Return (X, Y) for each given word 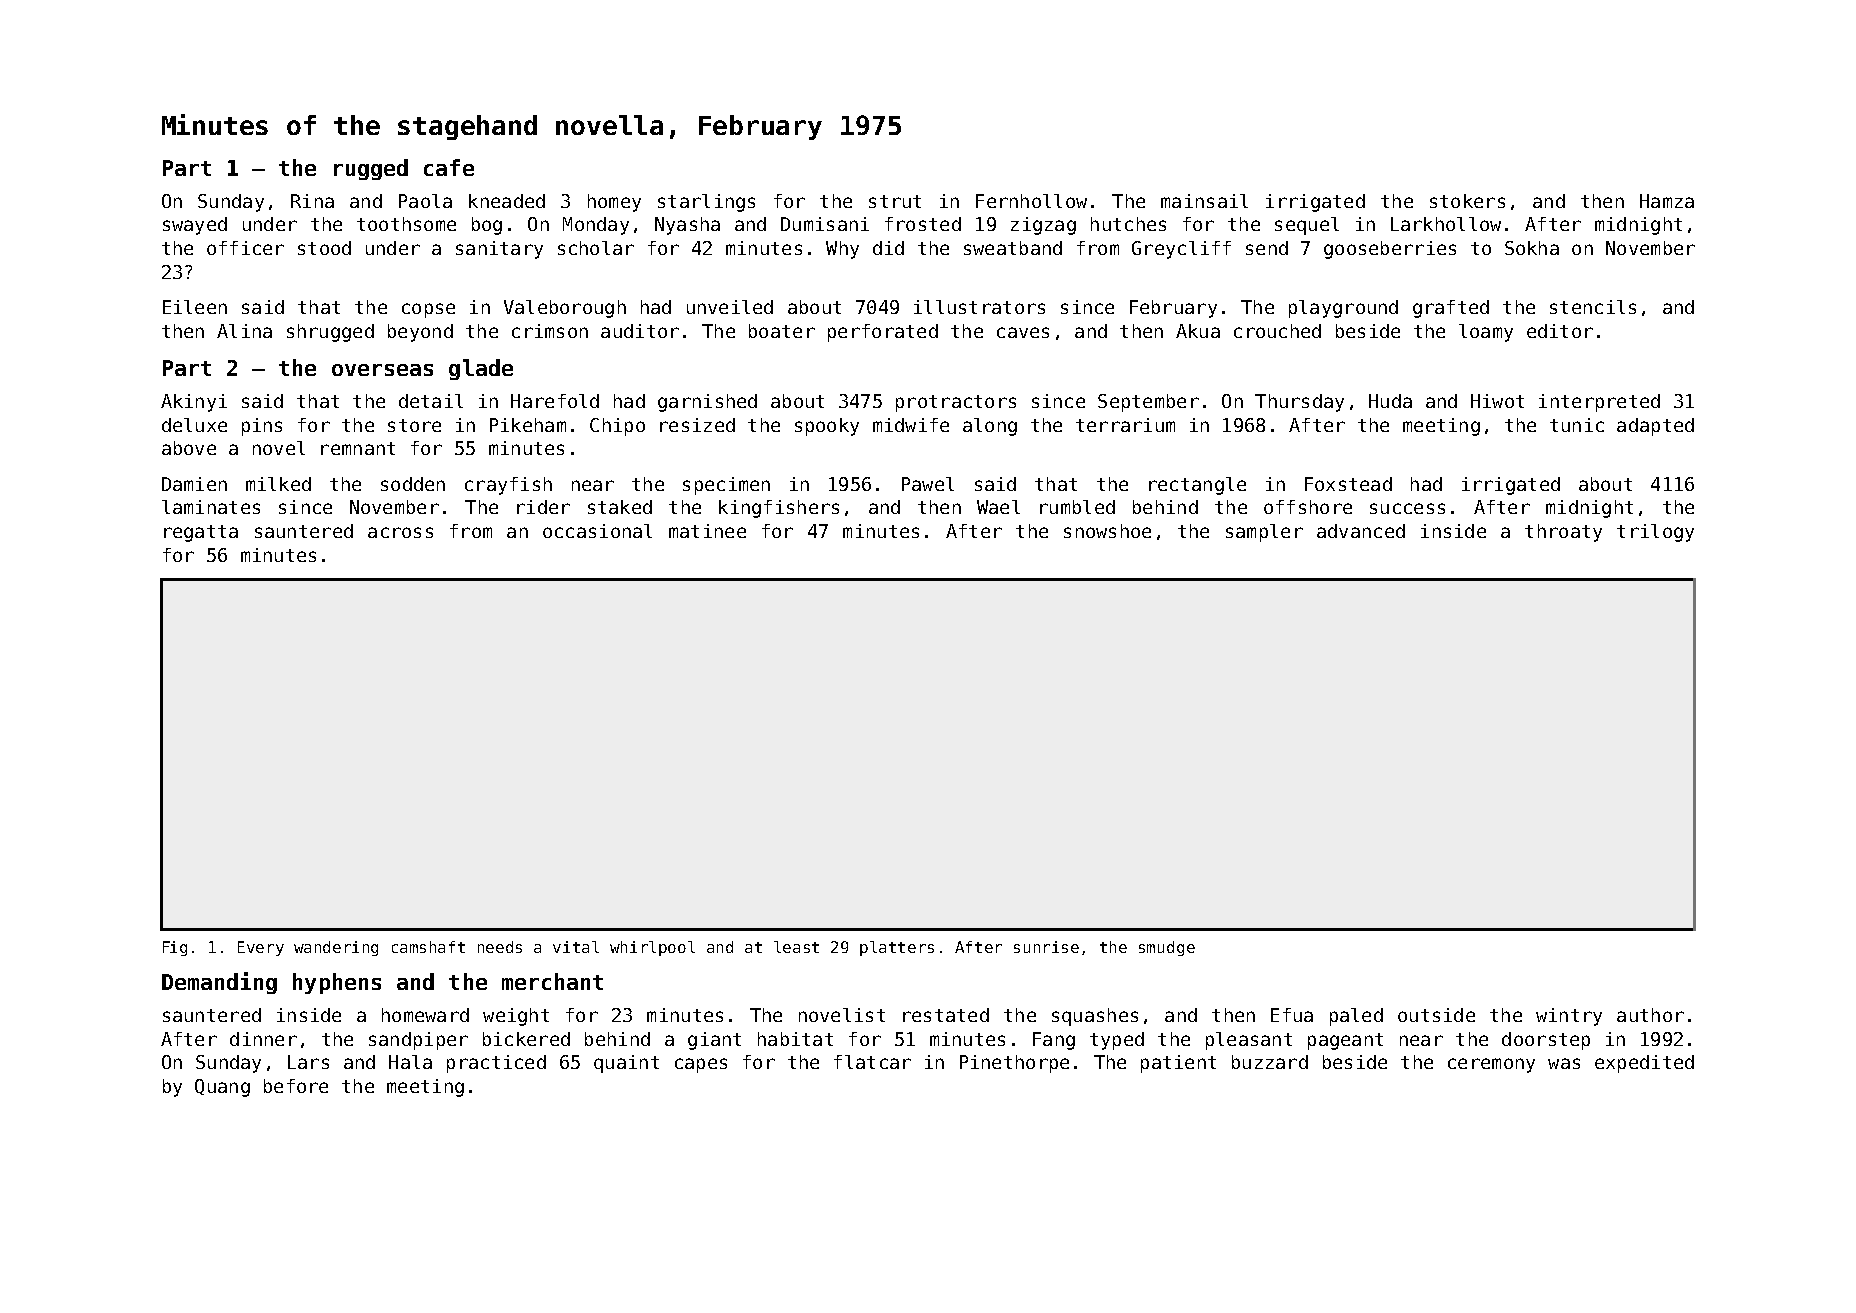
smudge (1167, 948)
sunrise (1046, 947)
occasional (597, 531)
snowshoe (1107, 531)
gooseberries (1390, 250)
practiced (496, 1064)
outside (1436, 1015)
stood (324, 248)
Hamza (1667, 201)
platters (897, 948)
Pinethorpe (1014, 1064)
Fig (175, 948)
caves (1023, 332)
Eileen (195, 307)
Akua (1198, 331)
